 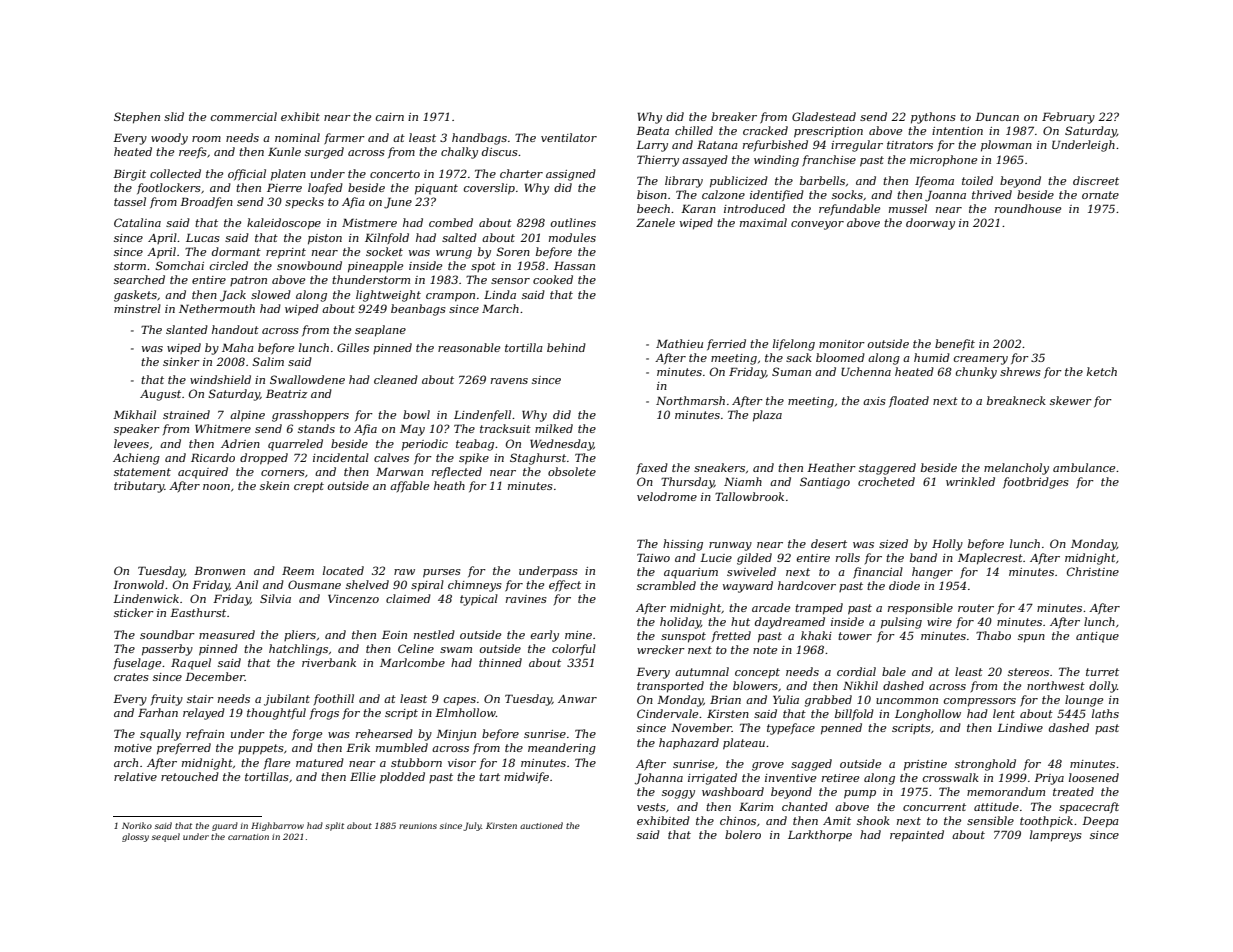 I want to click on ventilator, so click(x=569, y=137).
